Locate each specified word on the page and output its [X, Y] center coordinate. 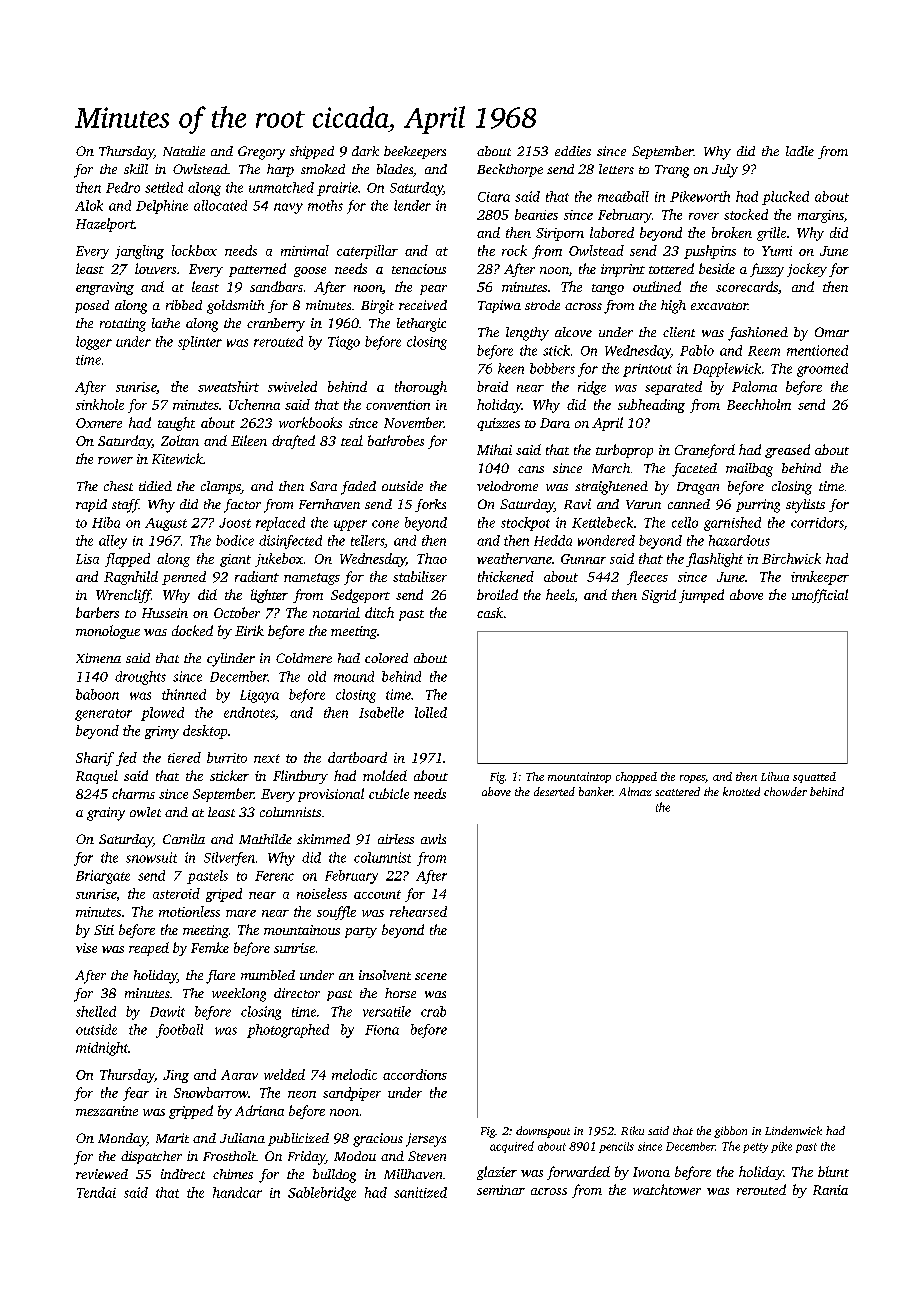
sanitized [420, 1192]
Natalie [184, 151]
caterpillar [367, 252]
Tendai [96, 1192]
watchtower [667, 1189]
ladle [800, 151]
